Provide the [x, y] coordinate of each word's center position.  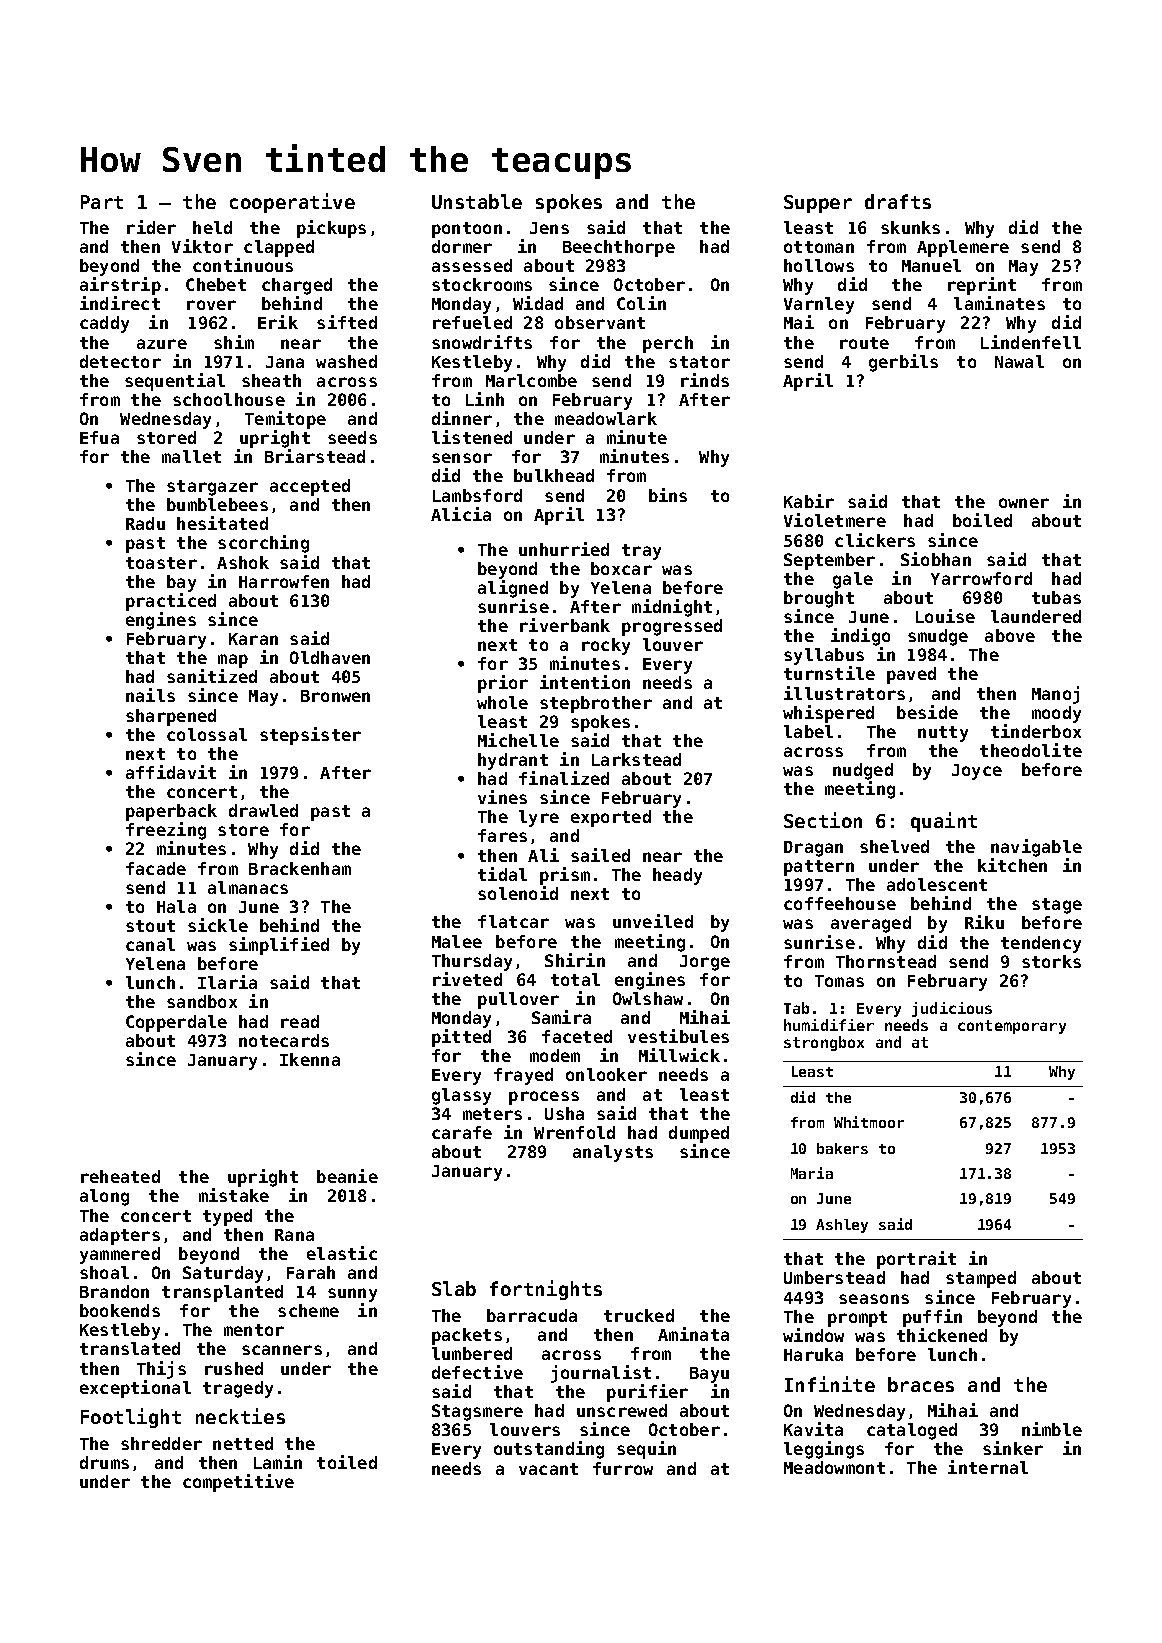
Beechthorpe [619, 248]
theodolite [1031, 750]
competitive [238, 1483]
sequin [646, 1450]
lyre [539, 818]
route [864, 343]
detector [120, 361]
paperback [171, 812]
